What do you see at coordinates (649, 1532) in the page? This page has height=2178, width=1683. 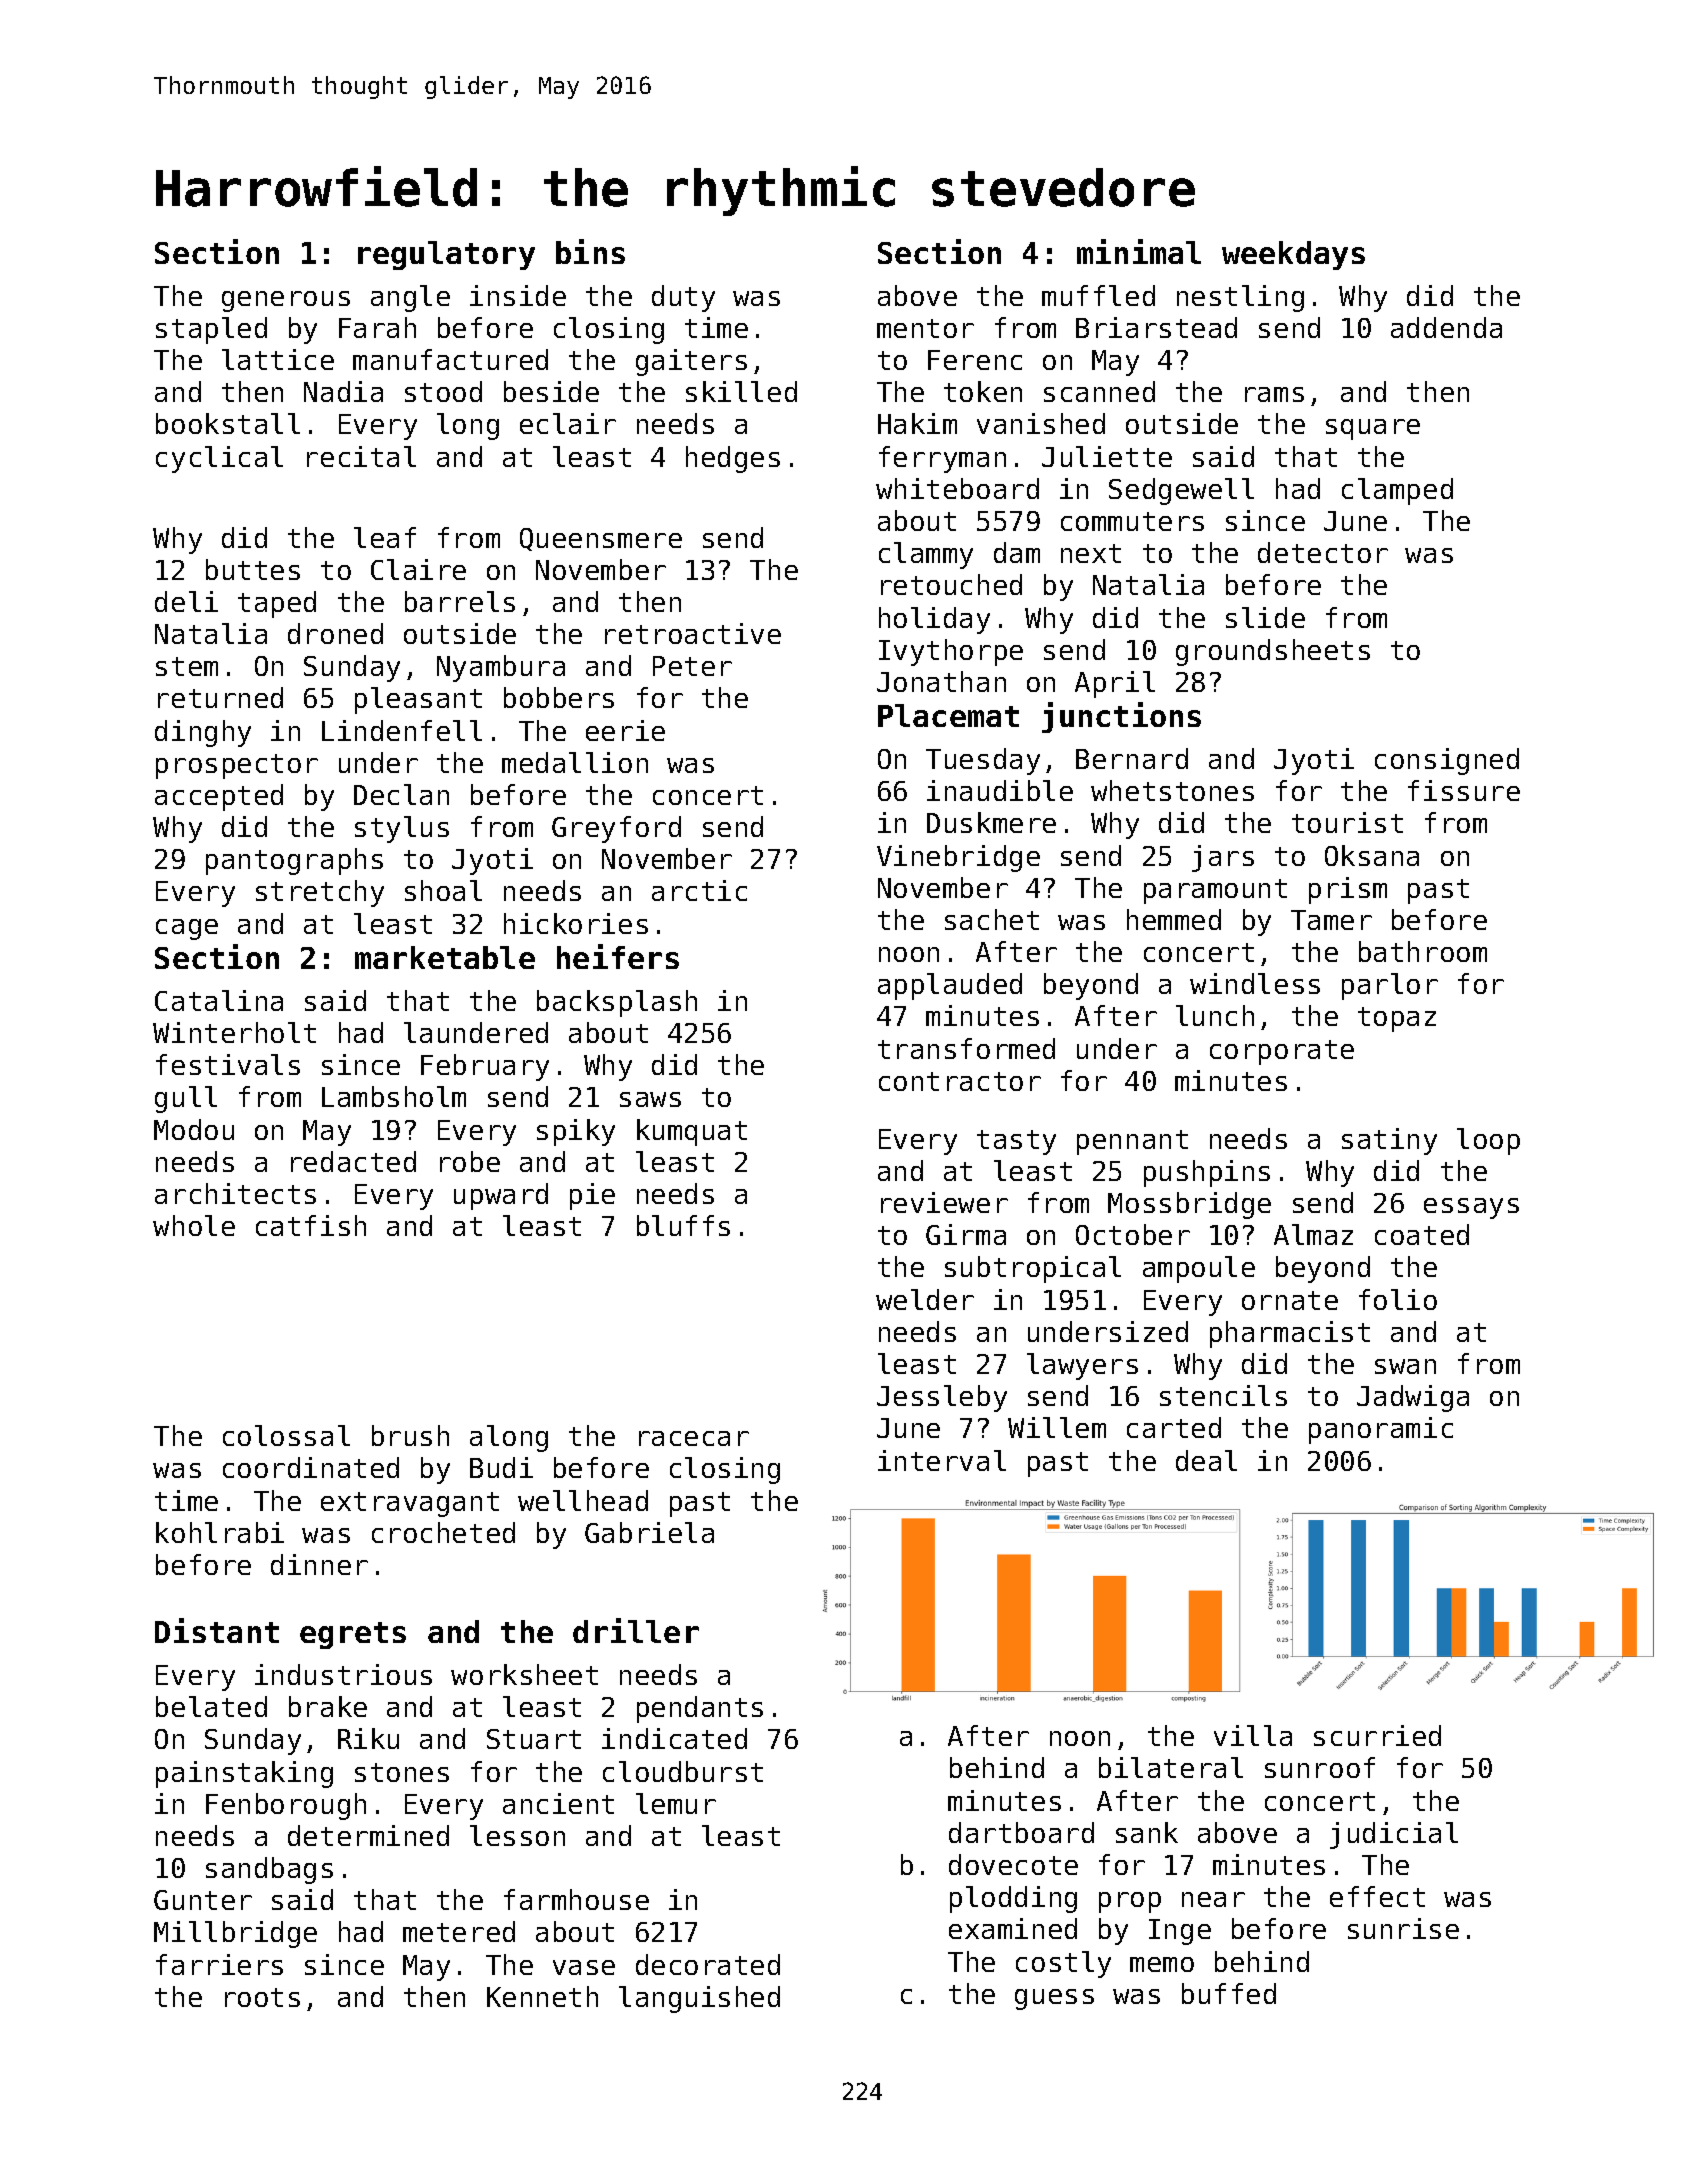 I see `Gabriela` at bounding box center [649, 1532].
